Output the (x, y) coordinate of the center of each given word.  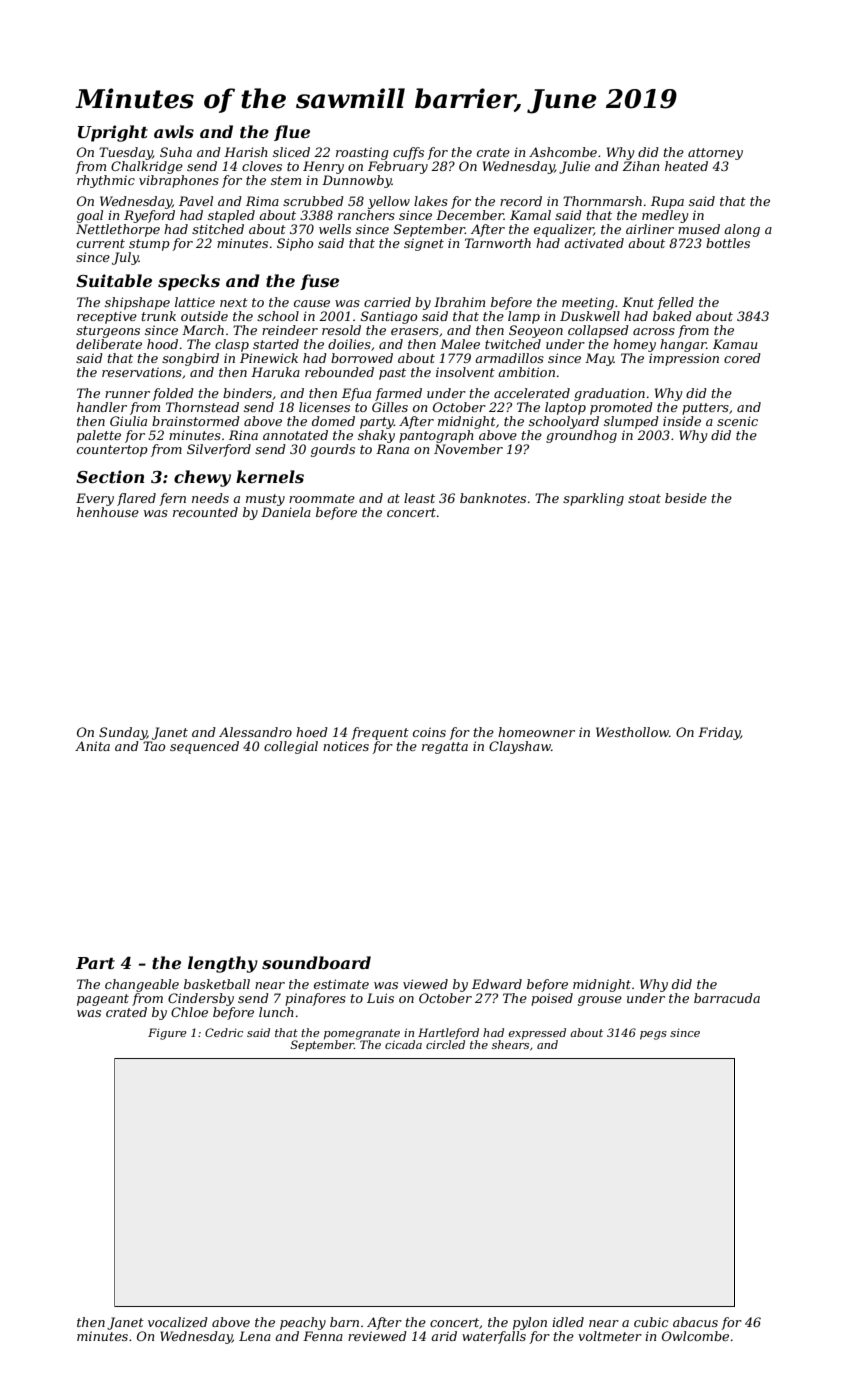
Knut (638, 302)
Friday (719, 733)
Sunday (123, 733)
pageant (103, 1000)
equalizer (564, 230)
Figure (167, 1034)
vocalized (178, 1322)
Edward (497, 984)
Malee (460, 344)
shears (510, 1044)
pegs (653, 1035)
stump (149, 245)
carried (387, 302)
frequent (380, 733)
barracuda (727, 998)
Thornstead (202, 407)
